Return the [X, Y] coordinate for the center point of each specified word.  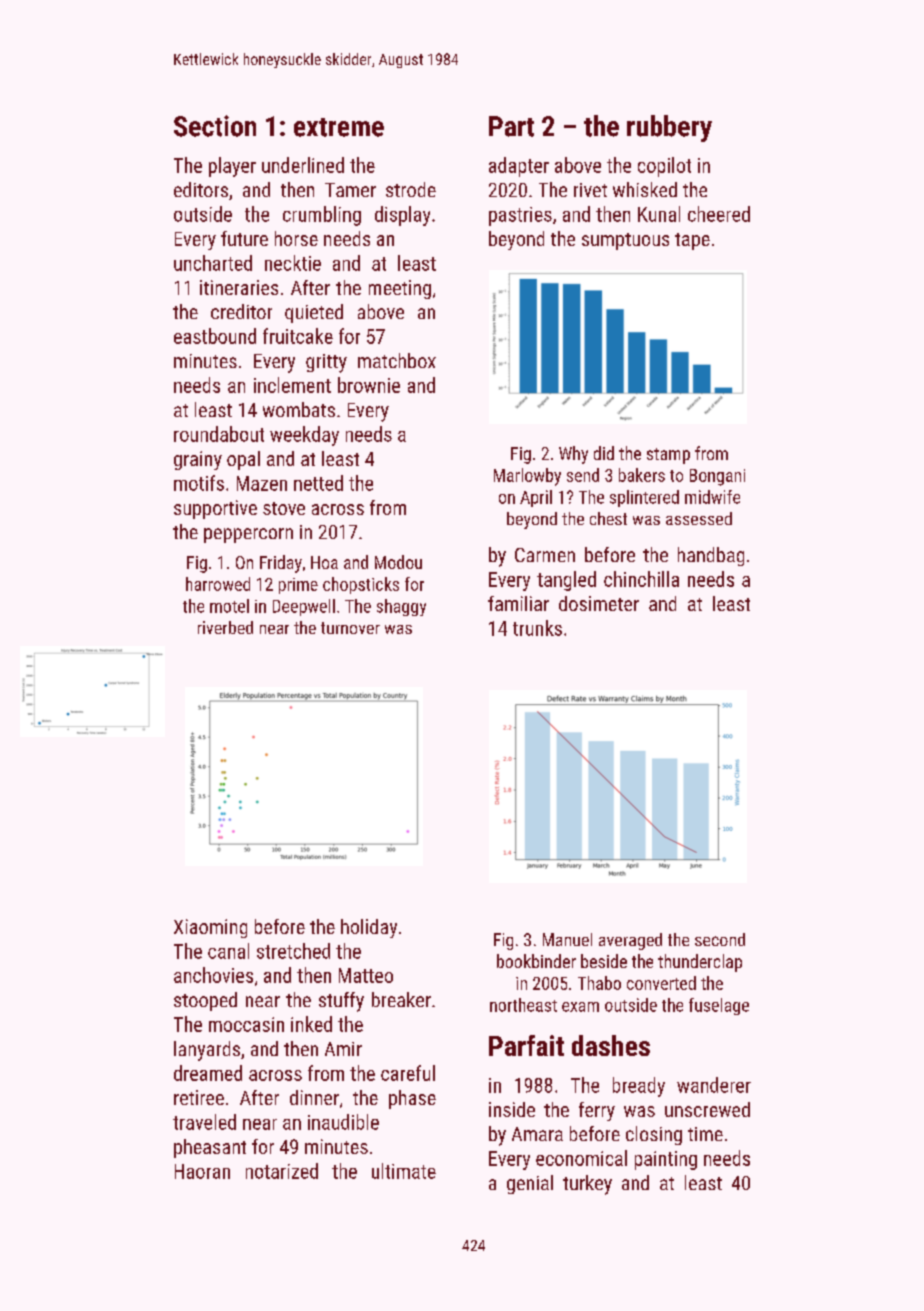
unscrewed [707, 1109]
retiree [199, 1097]
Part [511, 126]
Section [215, 126]
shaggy [401, 607]
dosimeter [599, 603]
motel [229, 606]
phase [412, 1099]
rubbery [669, 128]
